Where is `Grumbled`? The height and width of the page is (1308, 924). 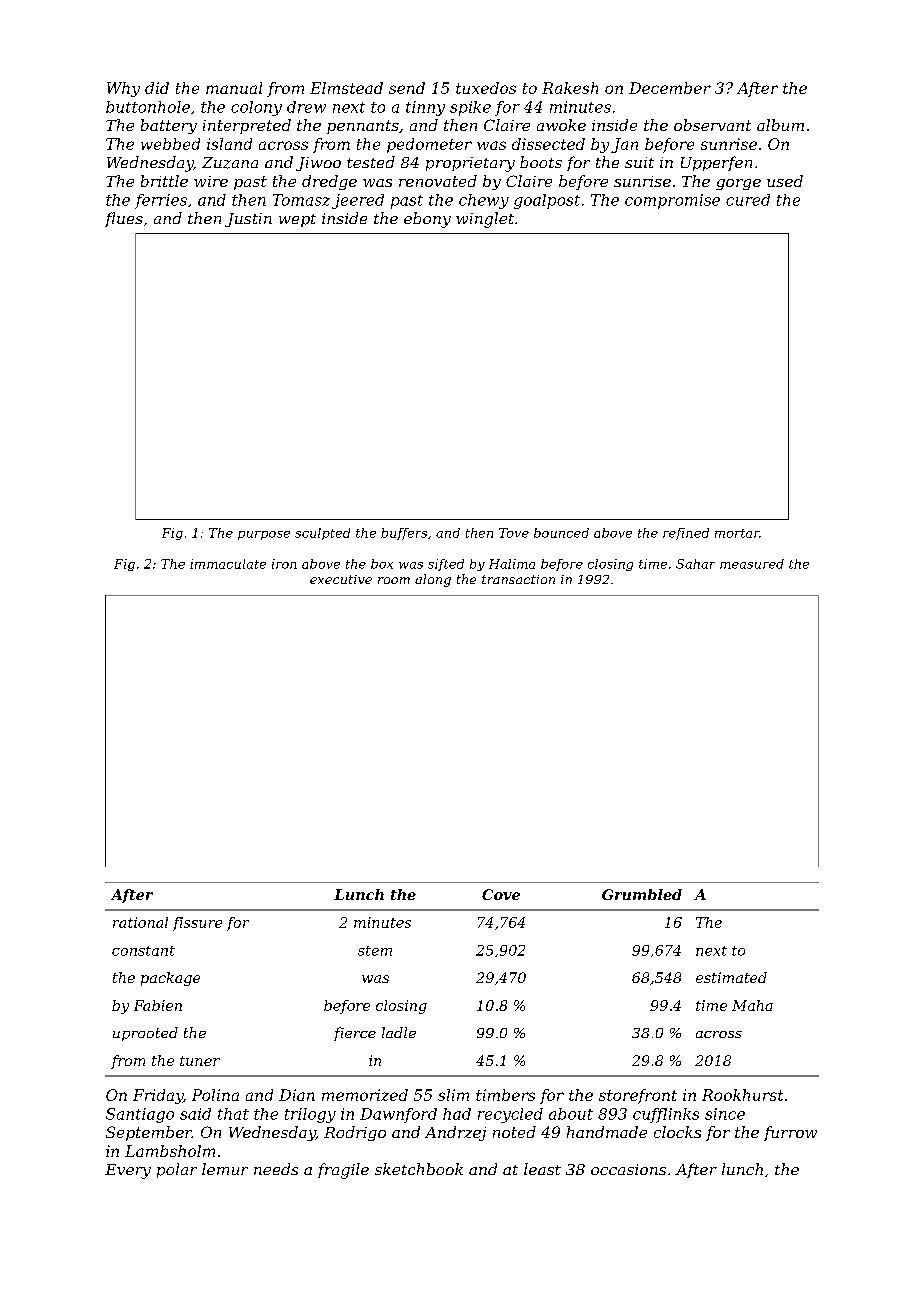
Grumbled is located at coordinates (642, 894).
